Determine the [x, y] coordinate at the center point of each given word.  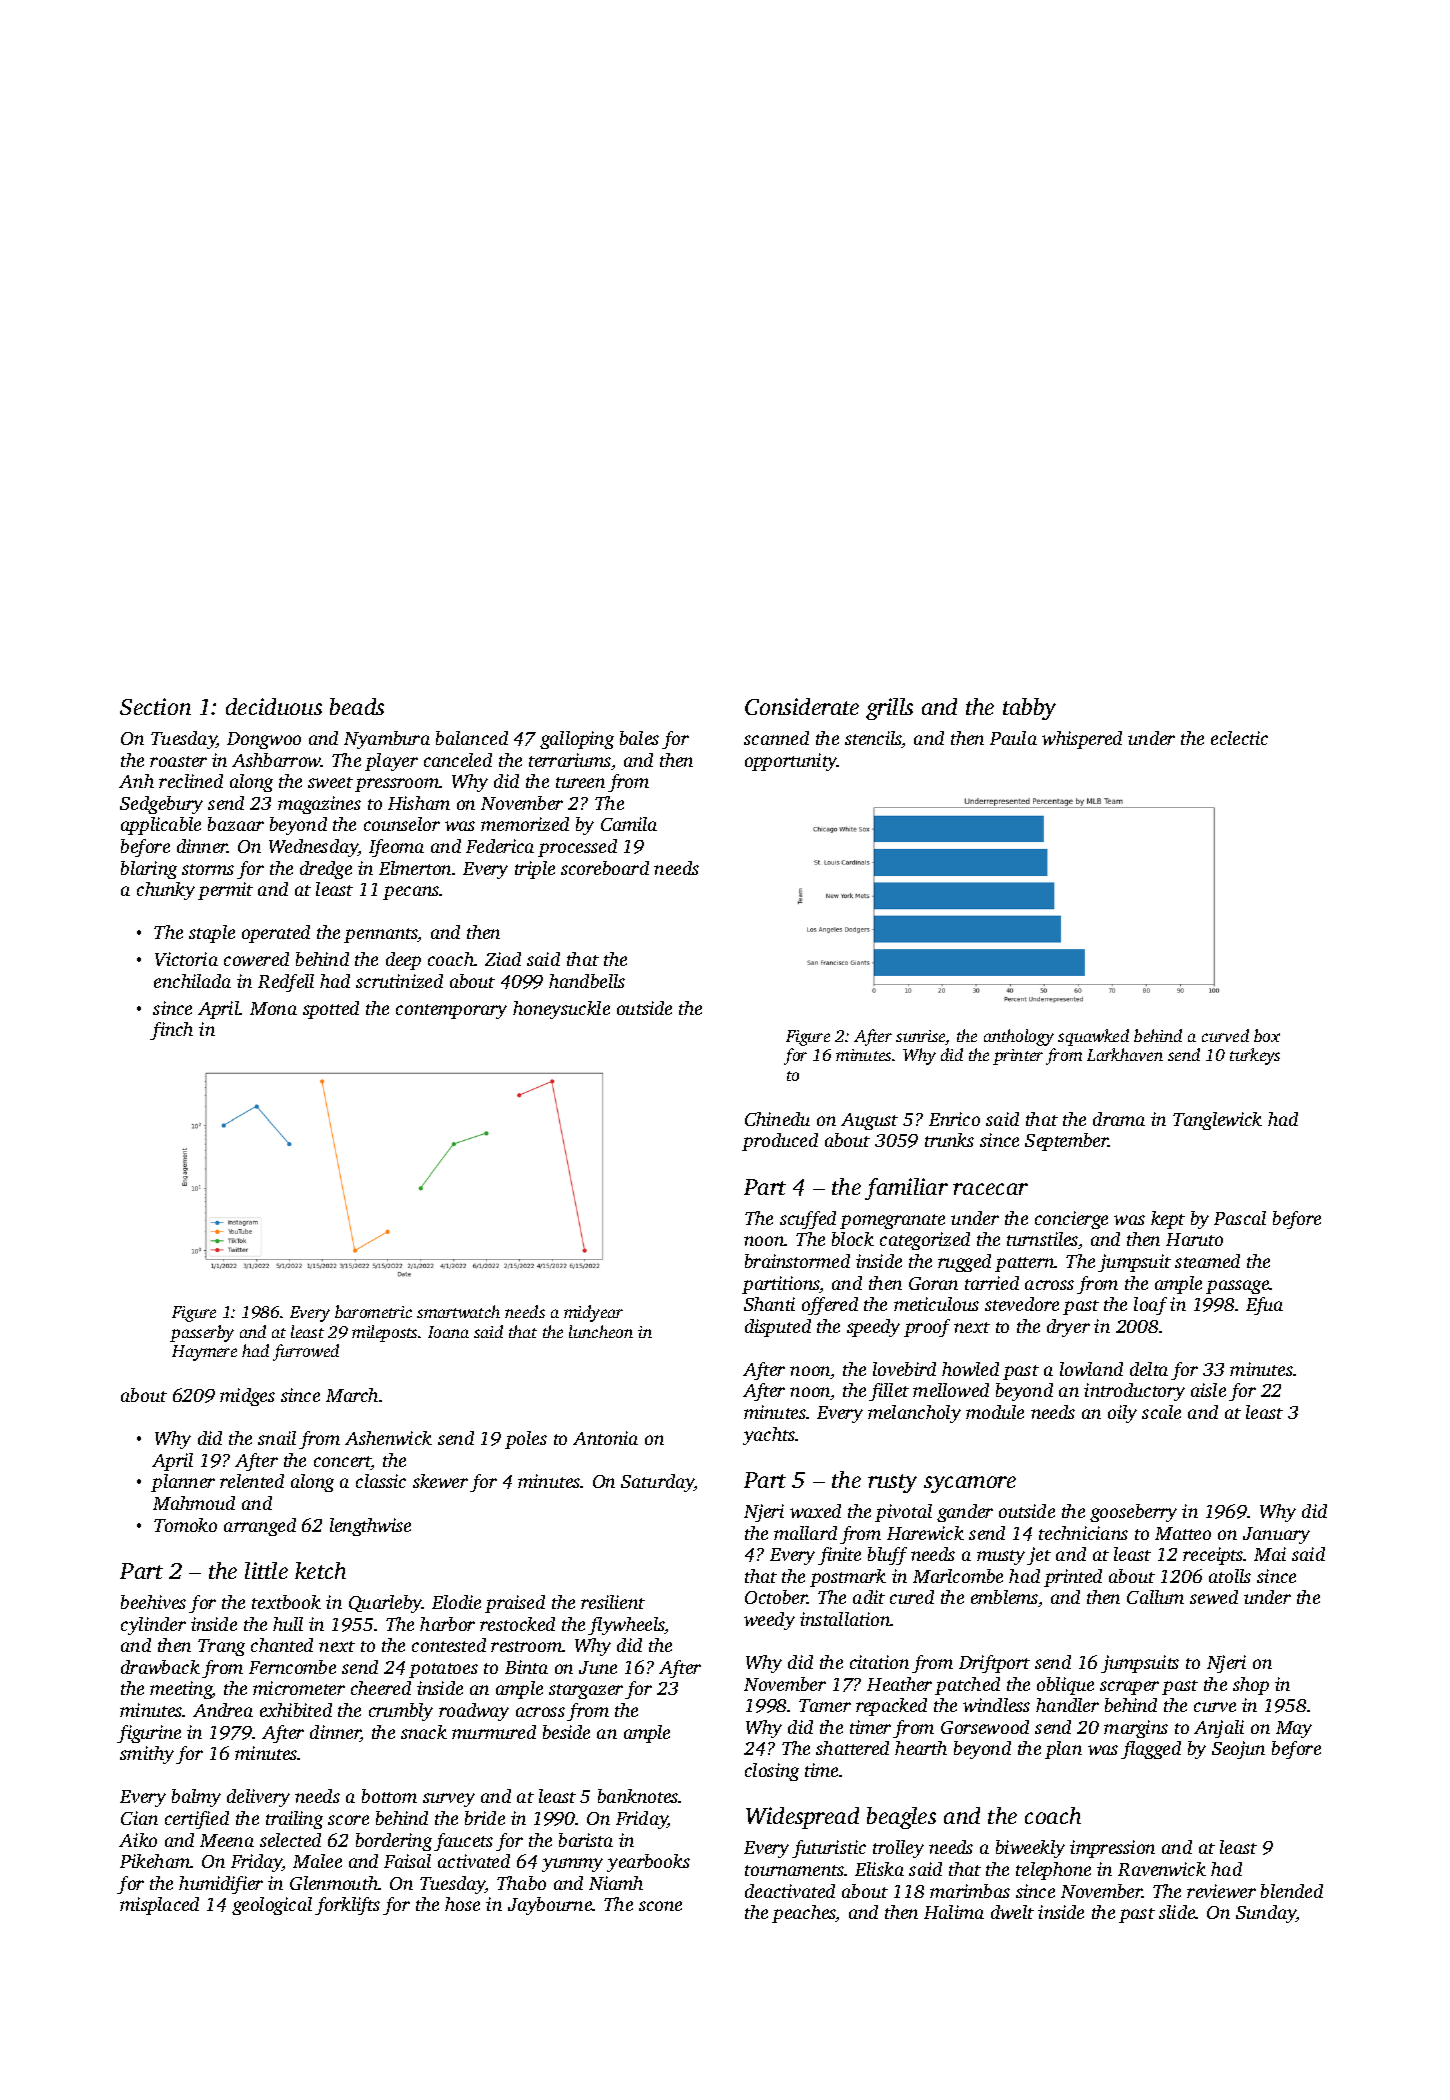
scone [660, 1906]
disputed [778, 1328]
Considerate [802, 706]
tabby [1029, 709]
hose [462, 1904]
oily [1122, 1414]
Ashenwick [388, 1438]
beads [357, 706]
